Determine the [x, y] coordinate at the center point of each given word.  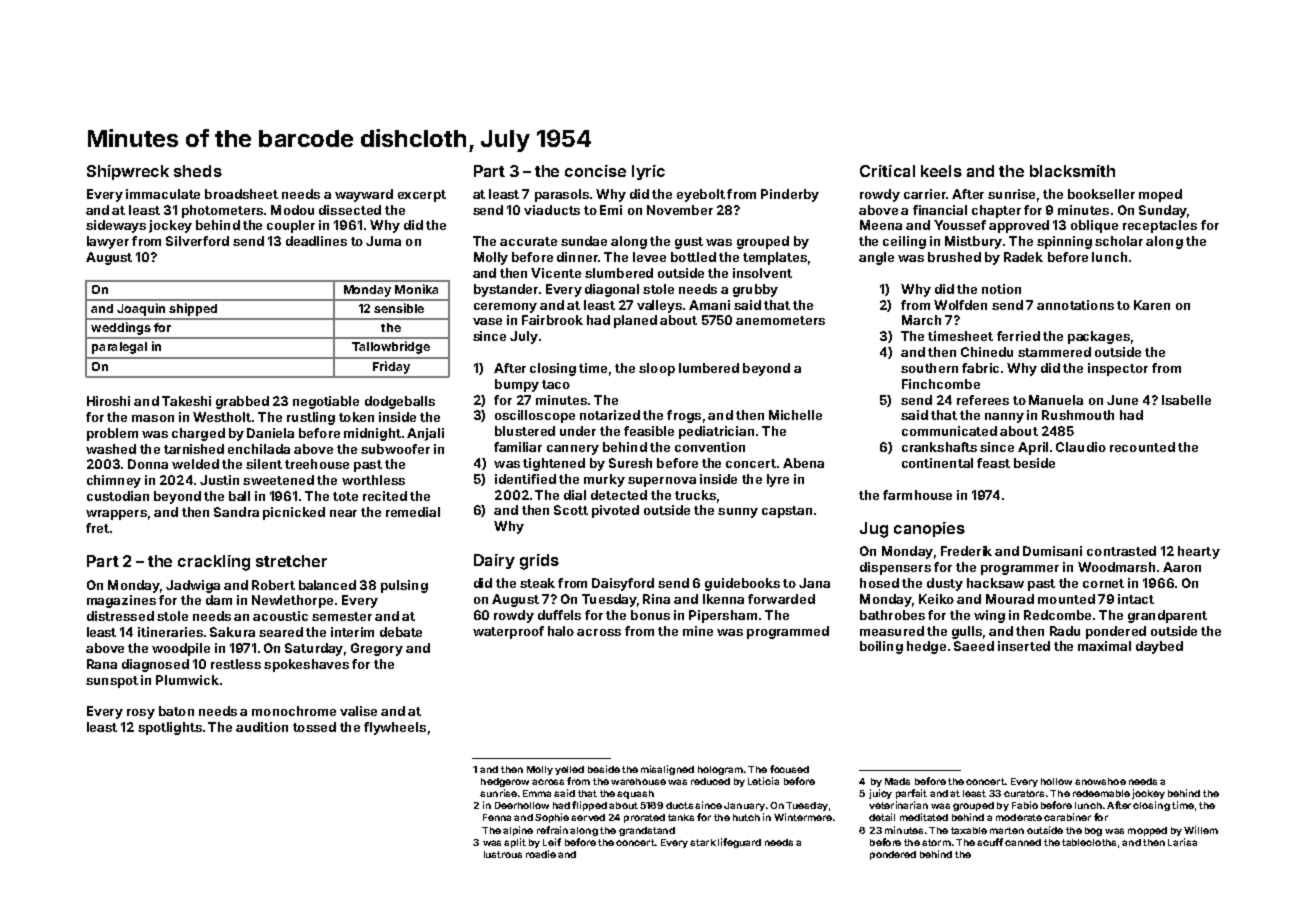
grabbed [242, 402]
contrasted [1121, 551]
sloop [657, 369]
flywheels [395, 728]
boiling [881, 647]
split [515, 843]
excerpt [422, 196]
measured [892, 631]
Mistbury [973, 242]
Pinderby [790, 195]
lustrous [503, 854]
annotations [1075, 305]
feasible [649, 431]
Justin [219, 480]
